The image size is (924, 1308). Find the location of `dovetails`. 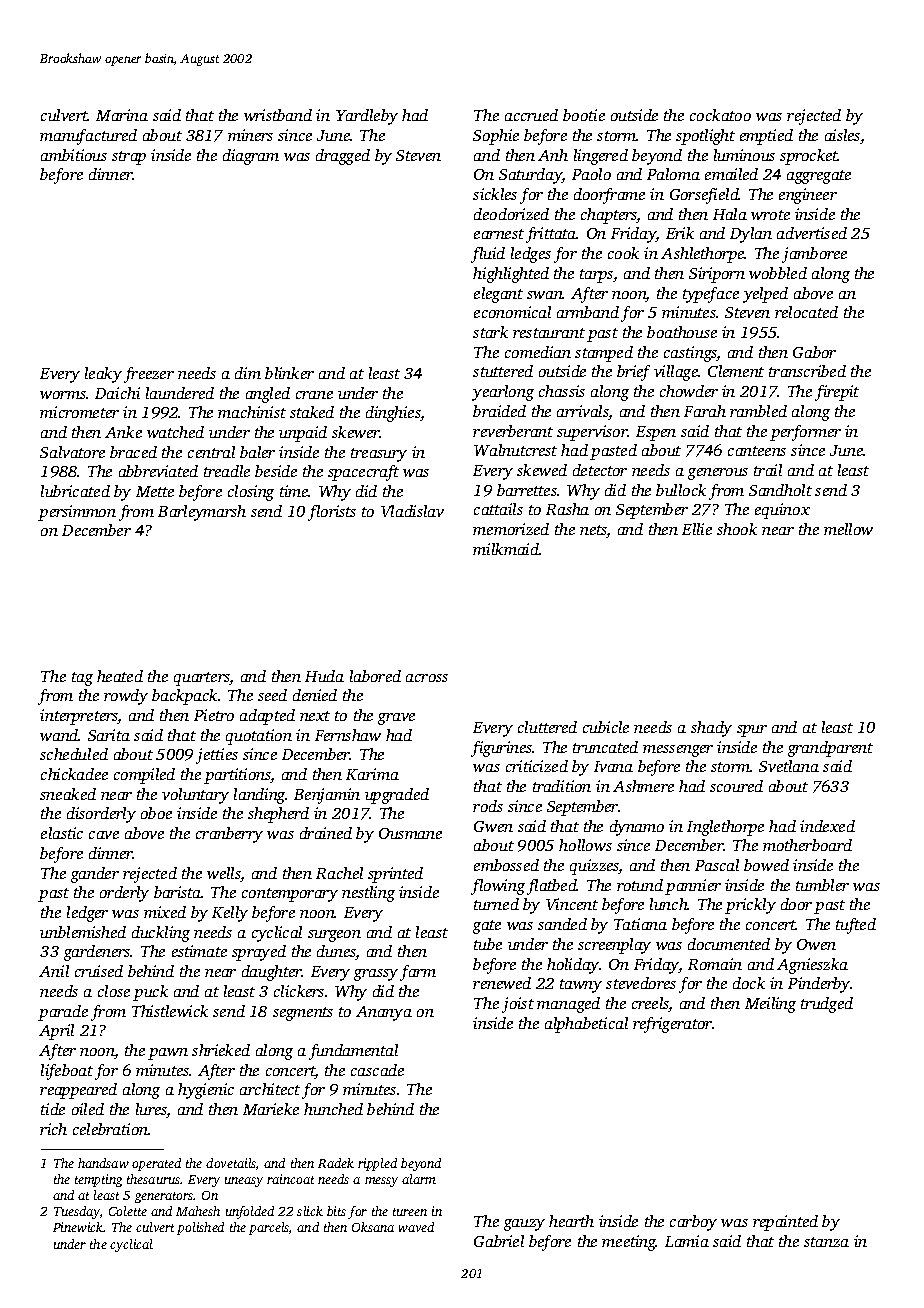

dovetails is located at coordinates (231, 1163).
